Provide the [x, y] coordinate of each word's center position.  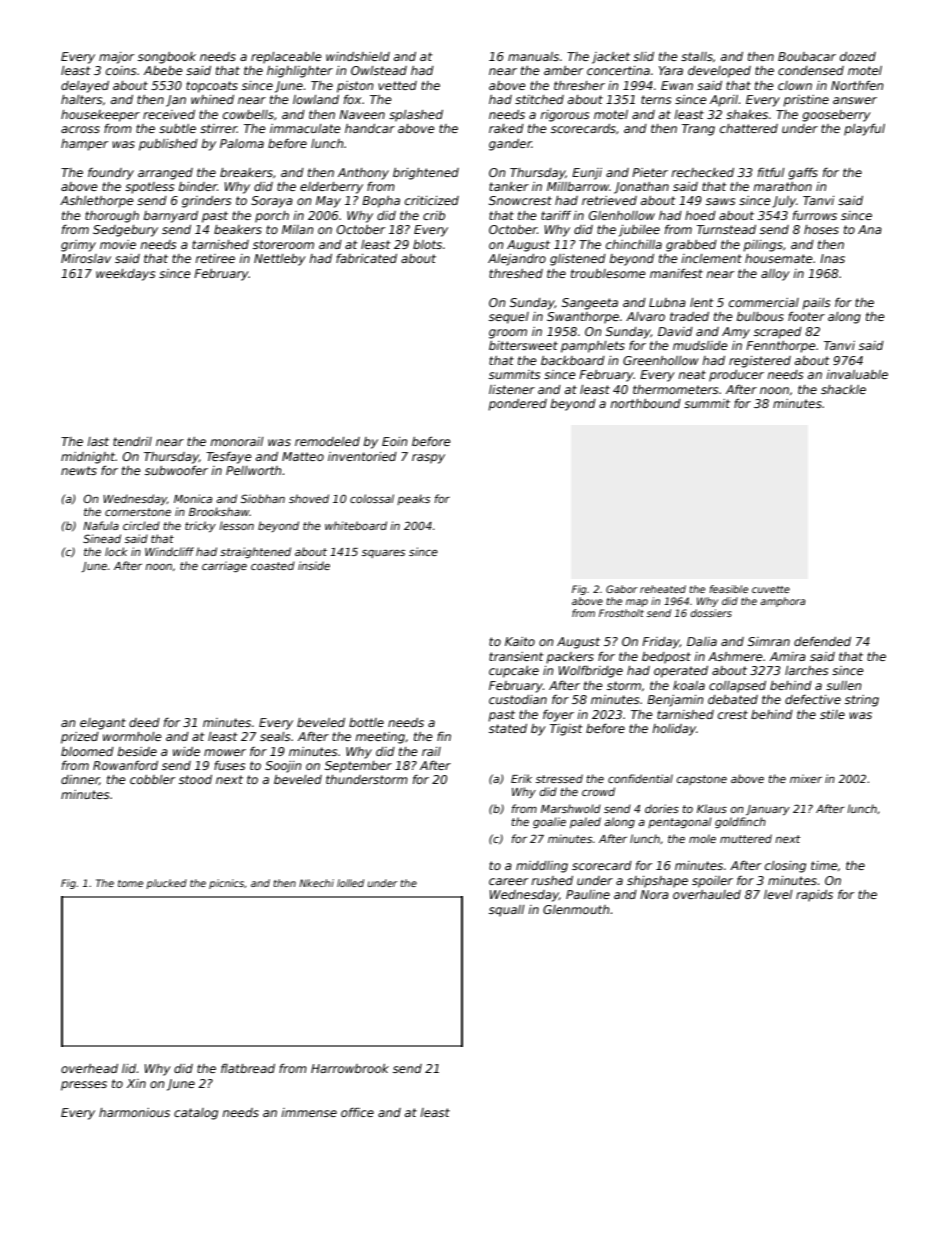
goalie [549, 822]
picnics [226, 884]
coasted [273, 565]
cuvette [771, 589]
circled [141, 525]
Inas [832, 258]
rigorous [565, 116]
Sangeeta [590, 304]
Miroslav [86, 258]
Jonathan [641, 188]
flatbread [248, 1068]
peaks [413, 499]
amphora [783, 602]
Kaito [520, 641]
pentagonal [680, 822]
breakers [246, 172]
